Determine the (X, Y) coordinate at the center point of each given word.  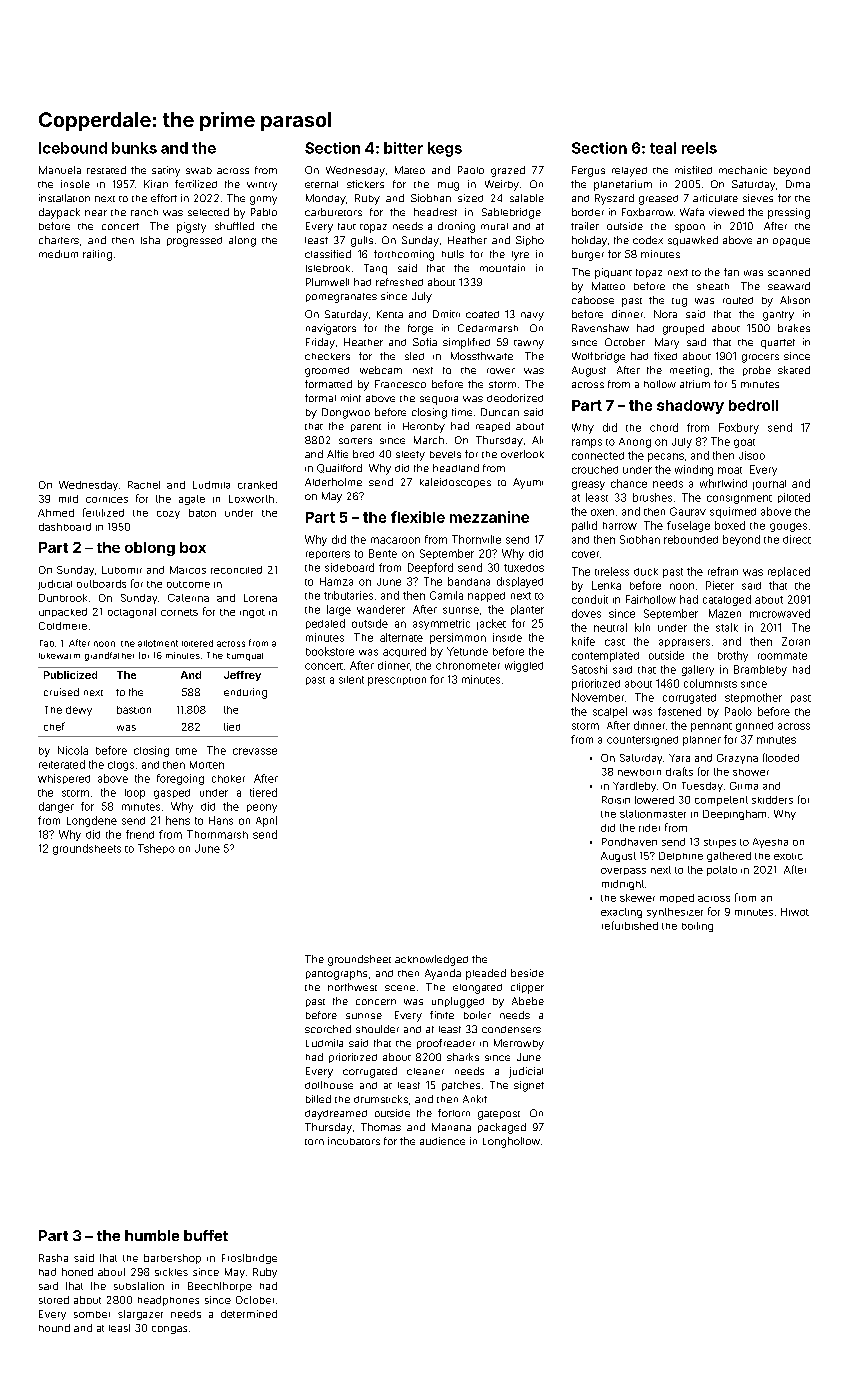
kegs (445, 149)
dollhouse (329, 1085)
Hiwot (795, 912)
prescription (397, 681)
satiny (166, 171)
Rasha (53, 1258)
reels (699, 148)
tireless (612, 571)
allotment (158, 643)
